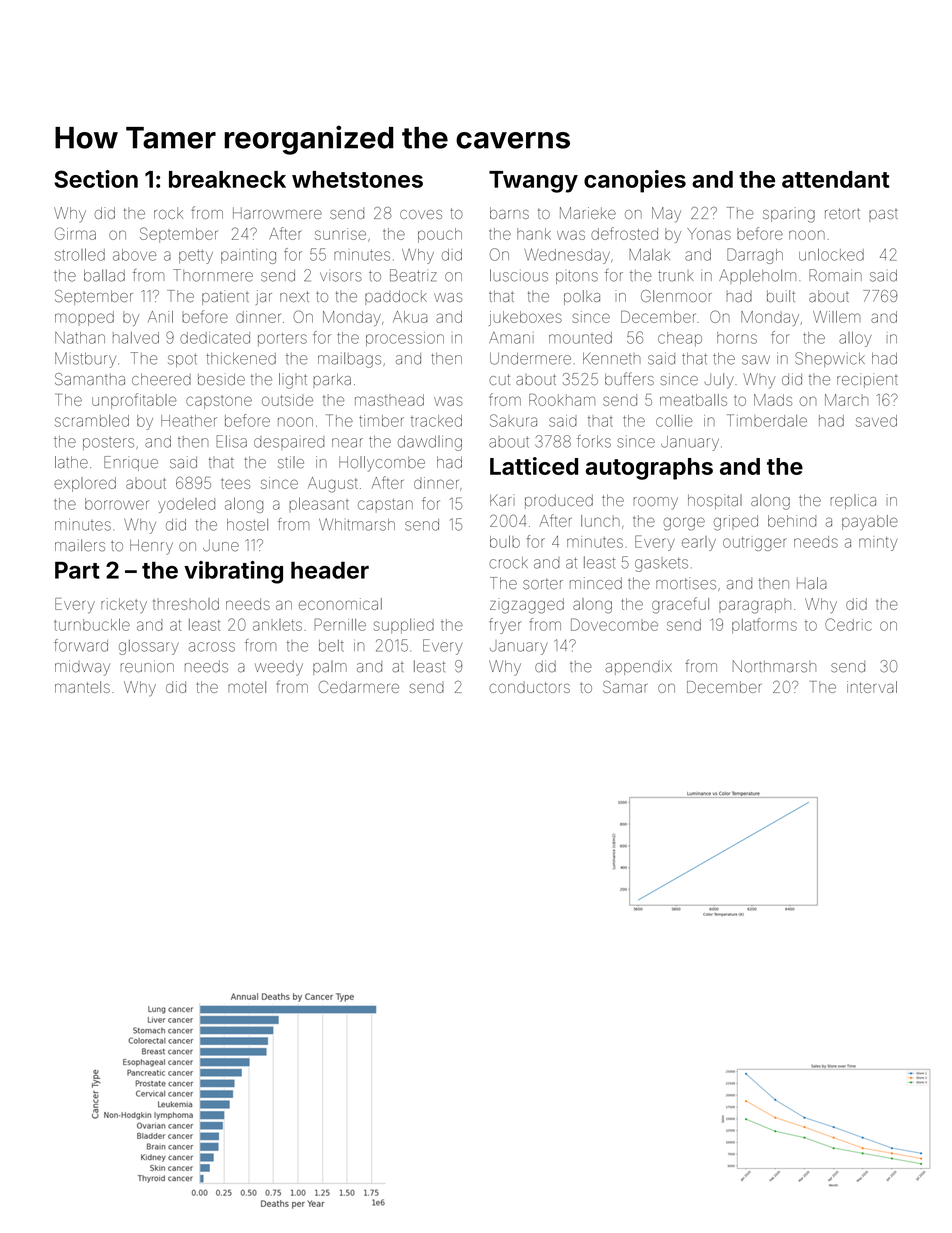 Image resolution: width=952 pixels, height=1233 pixels. I want to click on past, so click(883, 215).
